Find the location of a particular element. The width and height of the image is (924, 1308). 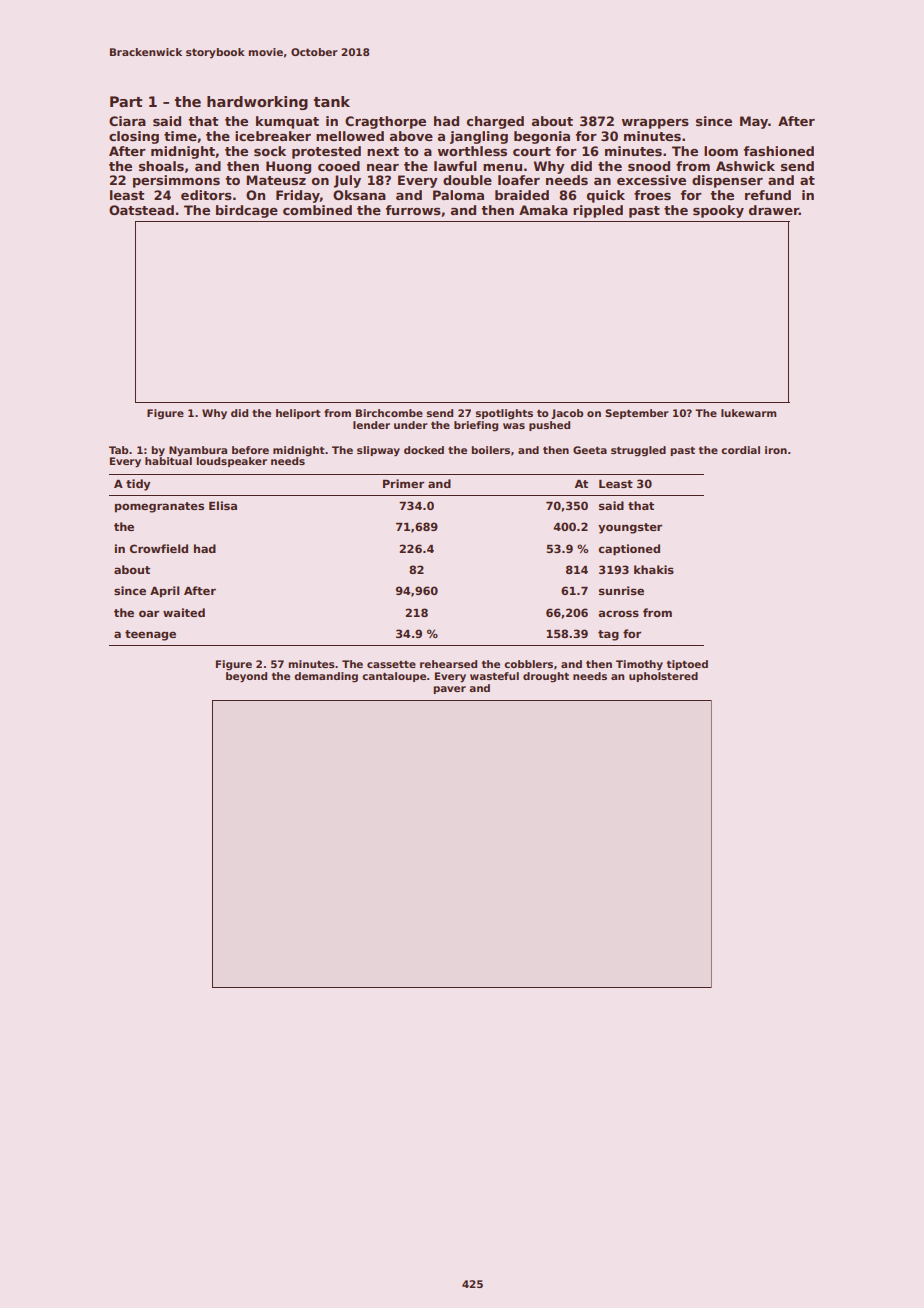

beyond is located at coordinates (246, 677).
